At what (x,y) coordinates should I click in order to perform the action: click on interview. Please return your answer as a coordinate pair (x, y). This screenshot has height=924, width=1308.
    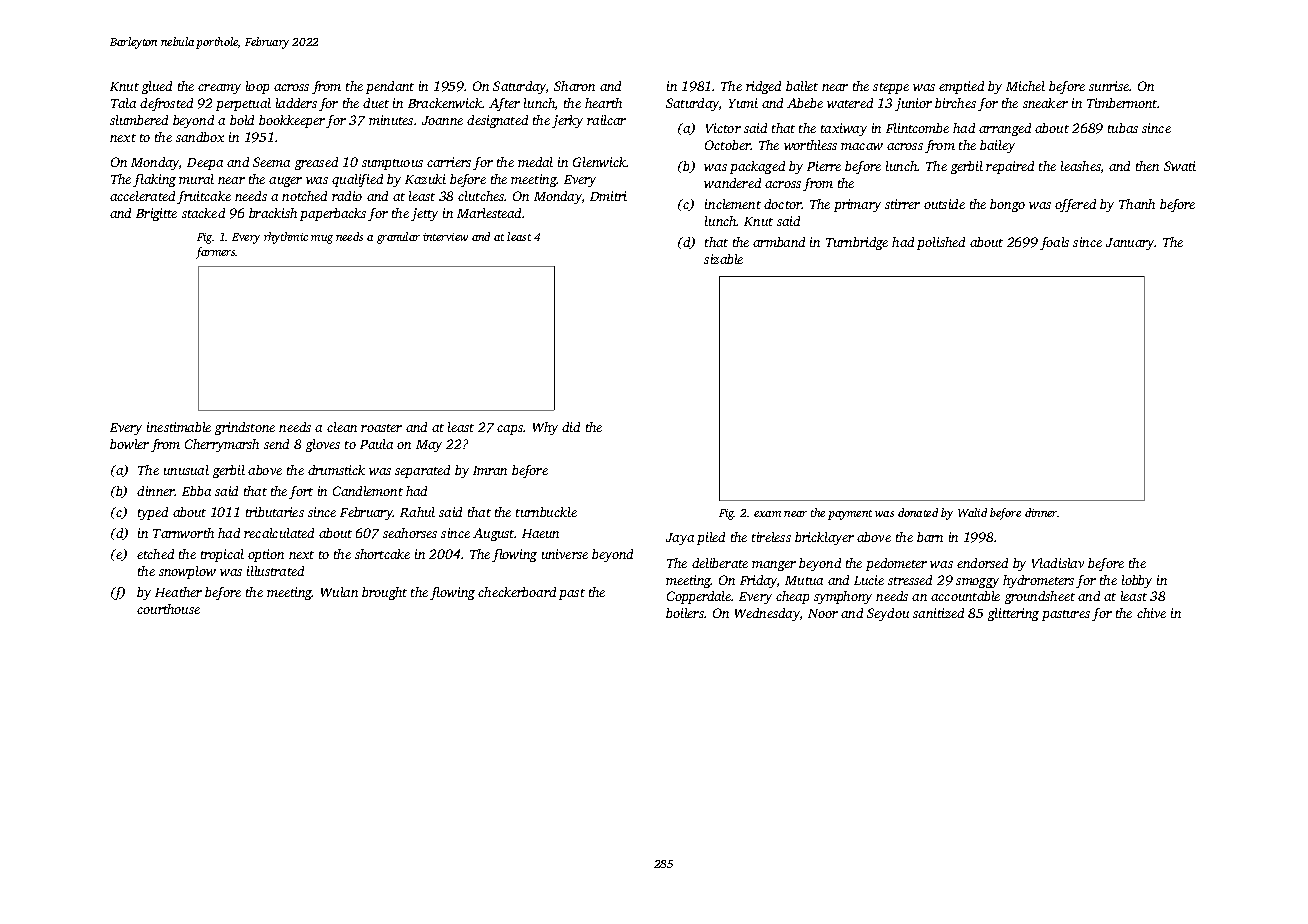
    Looking at the image, I should click on (445, 237).
